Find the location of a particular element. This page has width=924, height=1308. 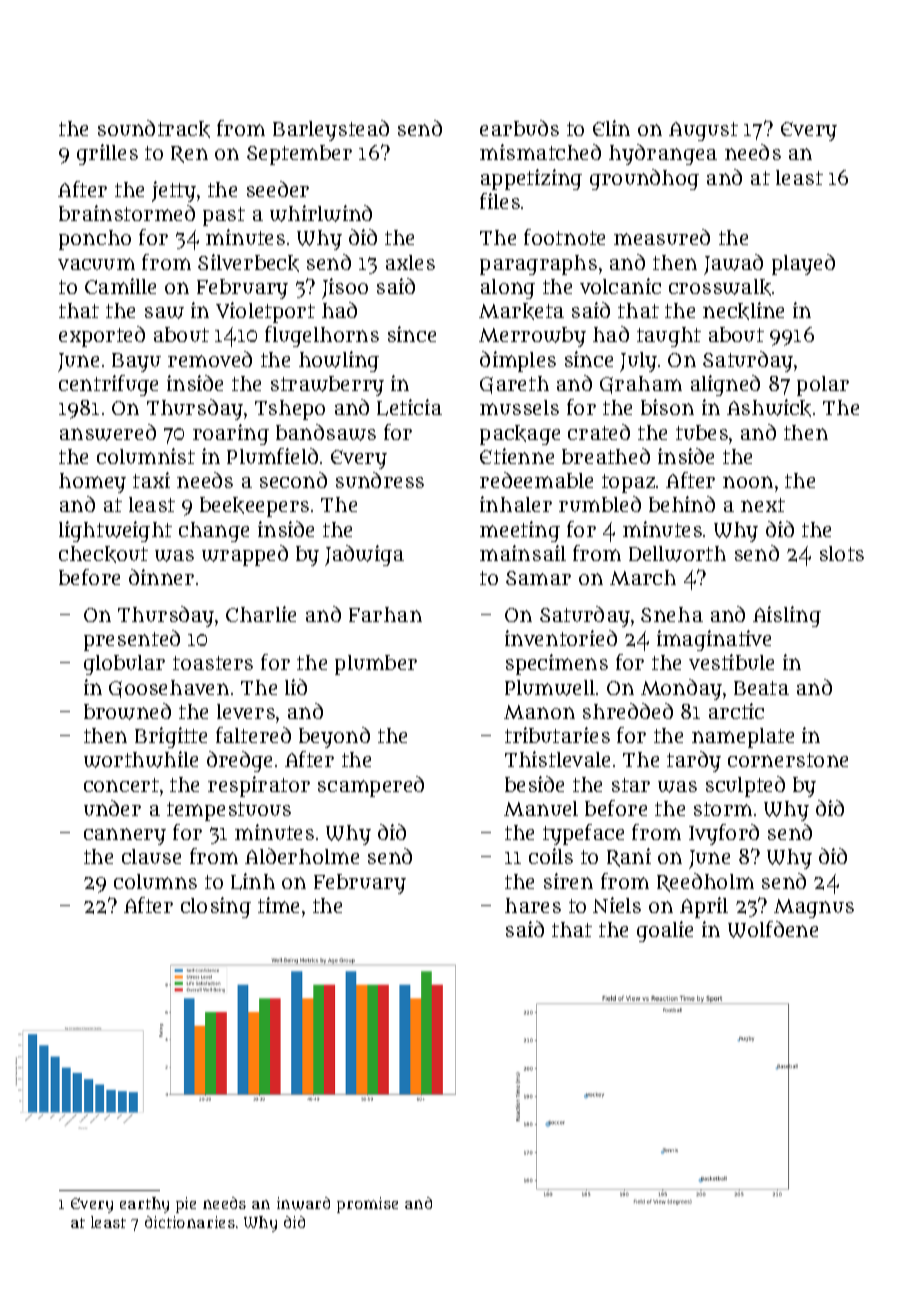

exported is located at coordinates (102, 336).
